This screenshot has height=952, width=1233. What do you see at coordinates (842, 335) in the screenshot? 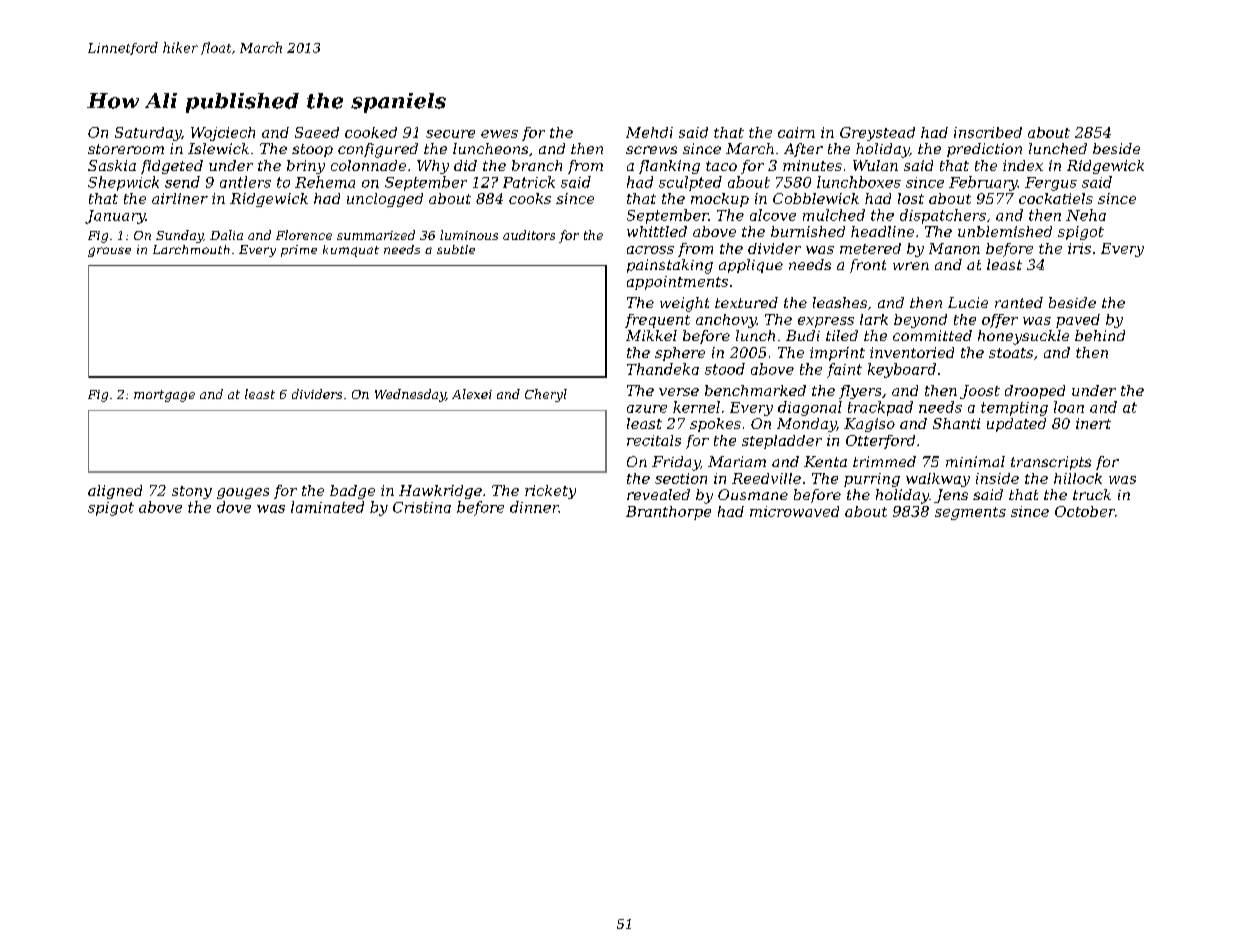
I see `tiled` at bounding box center [842, 335].
